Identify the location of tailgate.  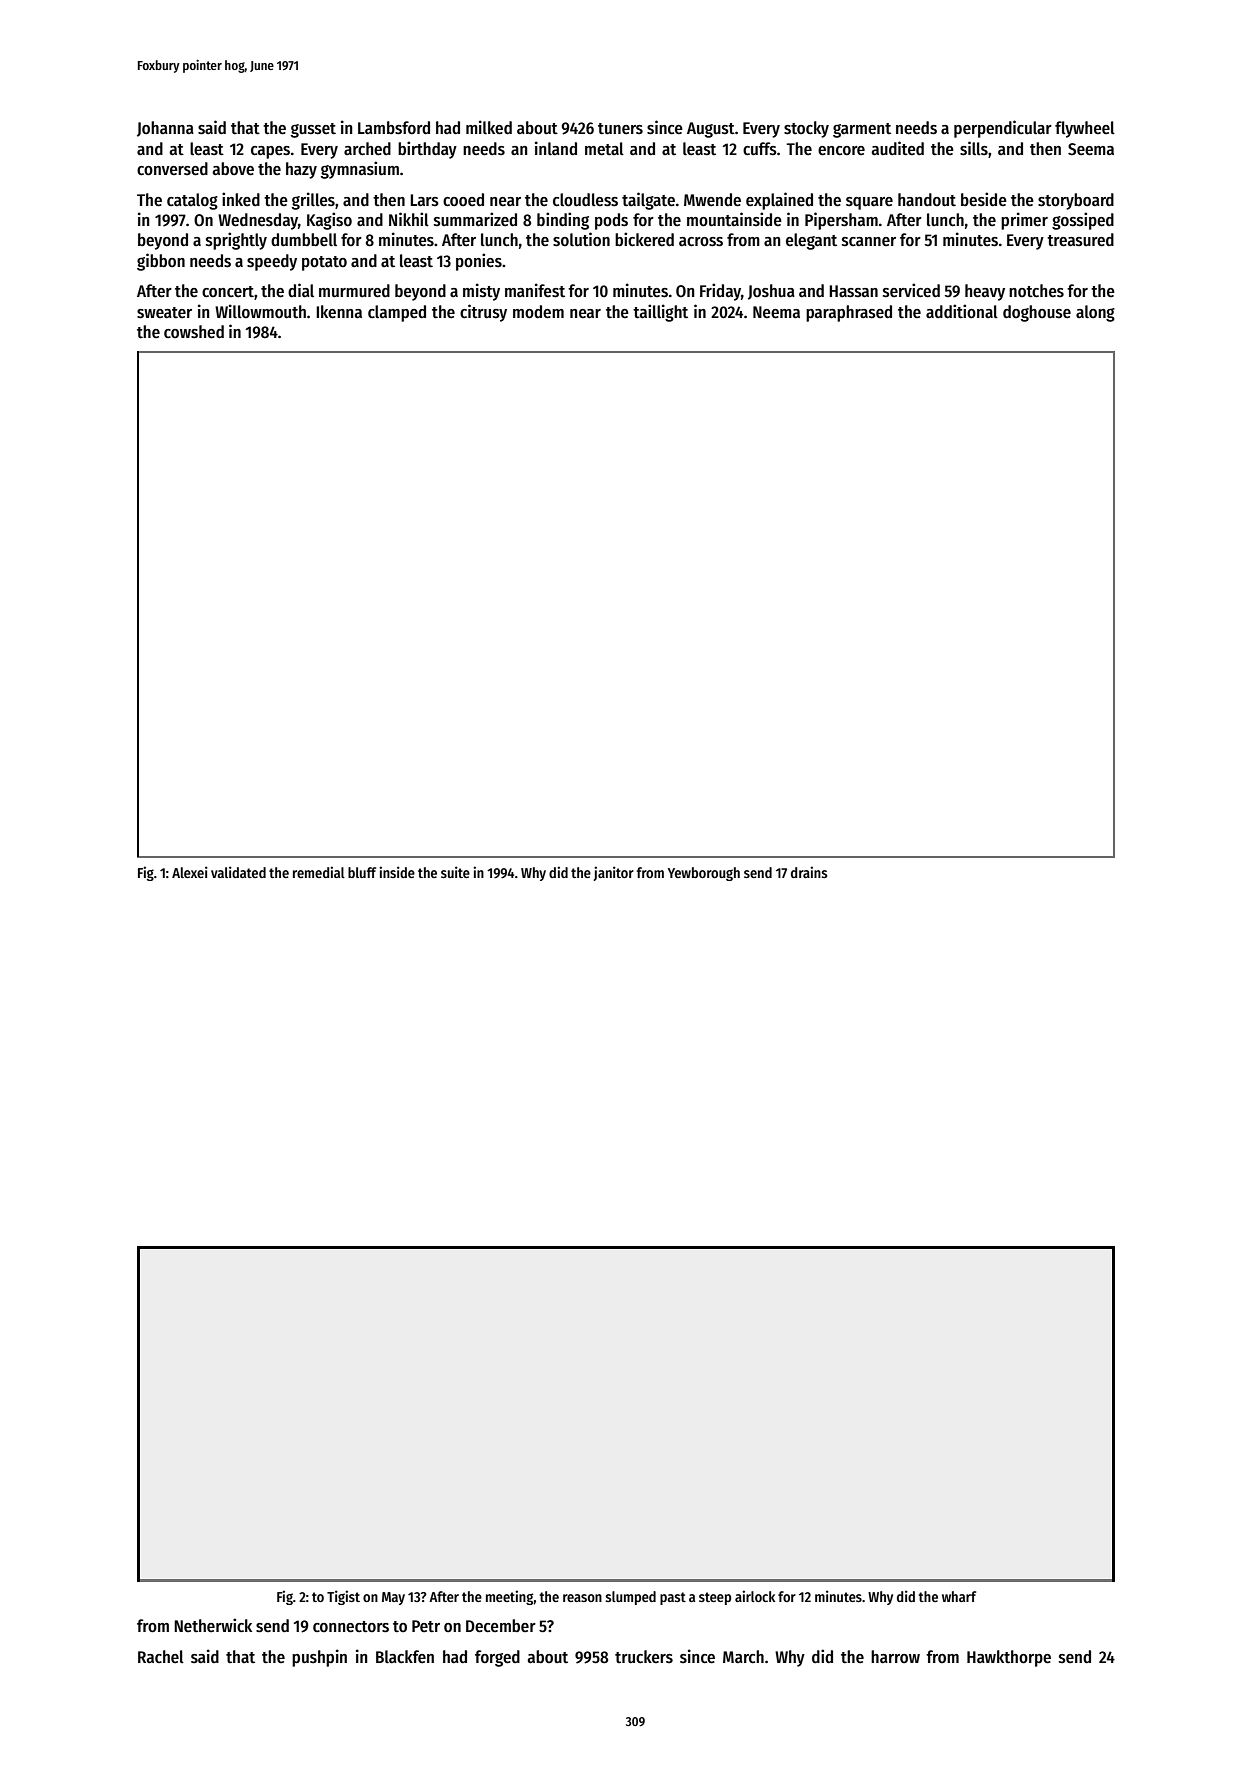
(648, 201).
